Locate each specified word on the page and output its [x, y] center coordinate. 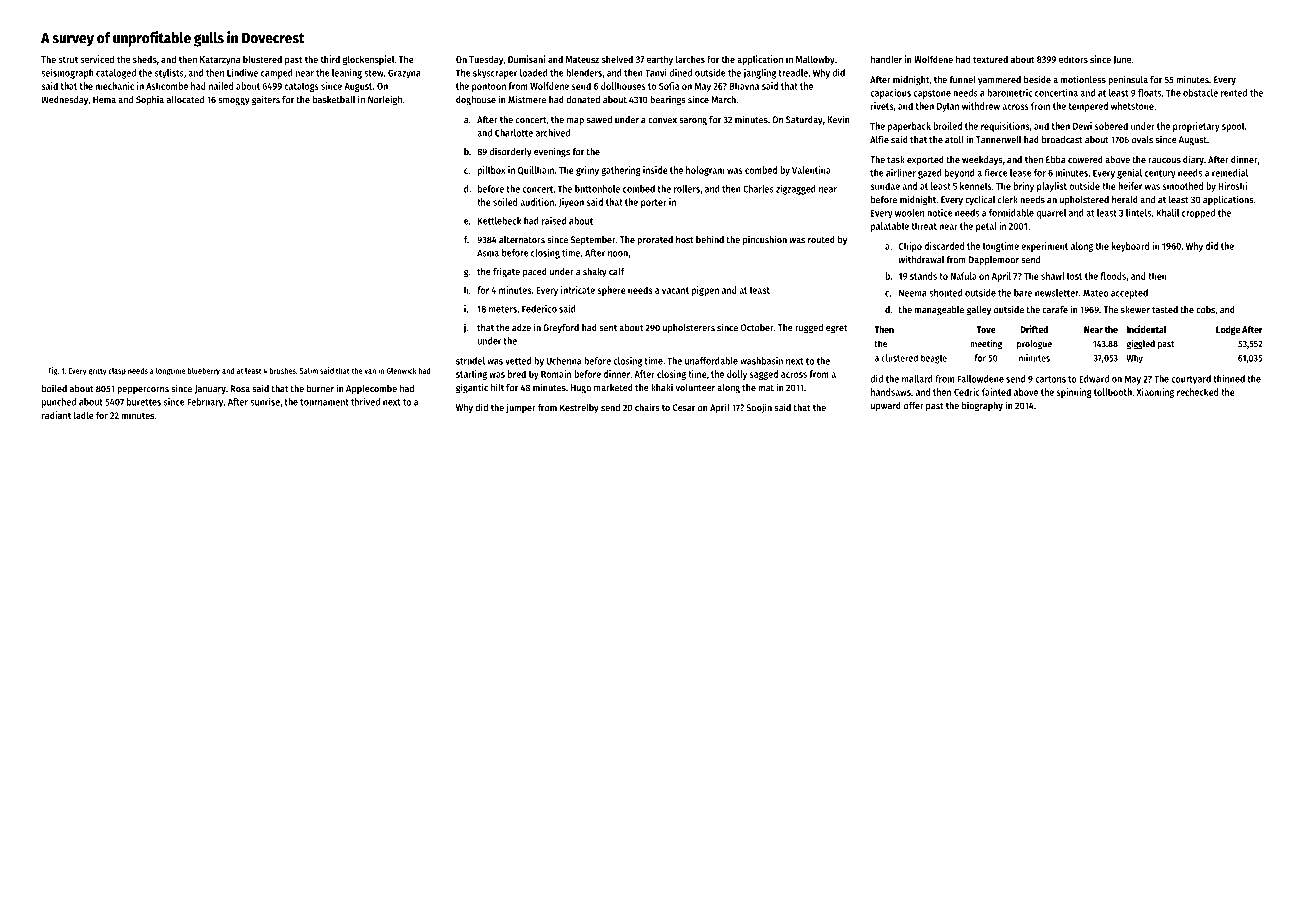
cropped [1198, 214]
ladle [84, 415]
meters [503, 309]
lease [1021, 173]
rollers [687, 189]
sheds [145, 59]
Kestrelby [579, 408]
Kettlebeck [499, 221]
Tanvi [656, 73]
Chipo [910, 247]
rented [1234, 93]
